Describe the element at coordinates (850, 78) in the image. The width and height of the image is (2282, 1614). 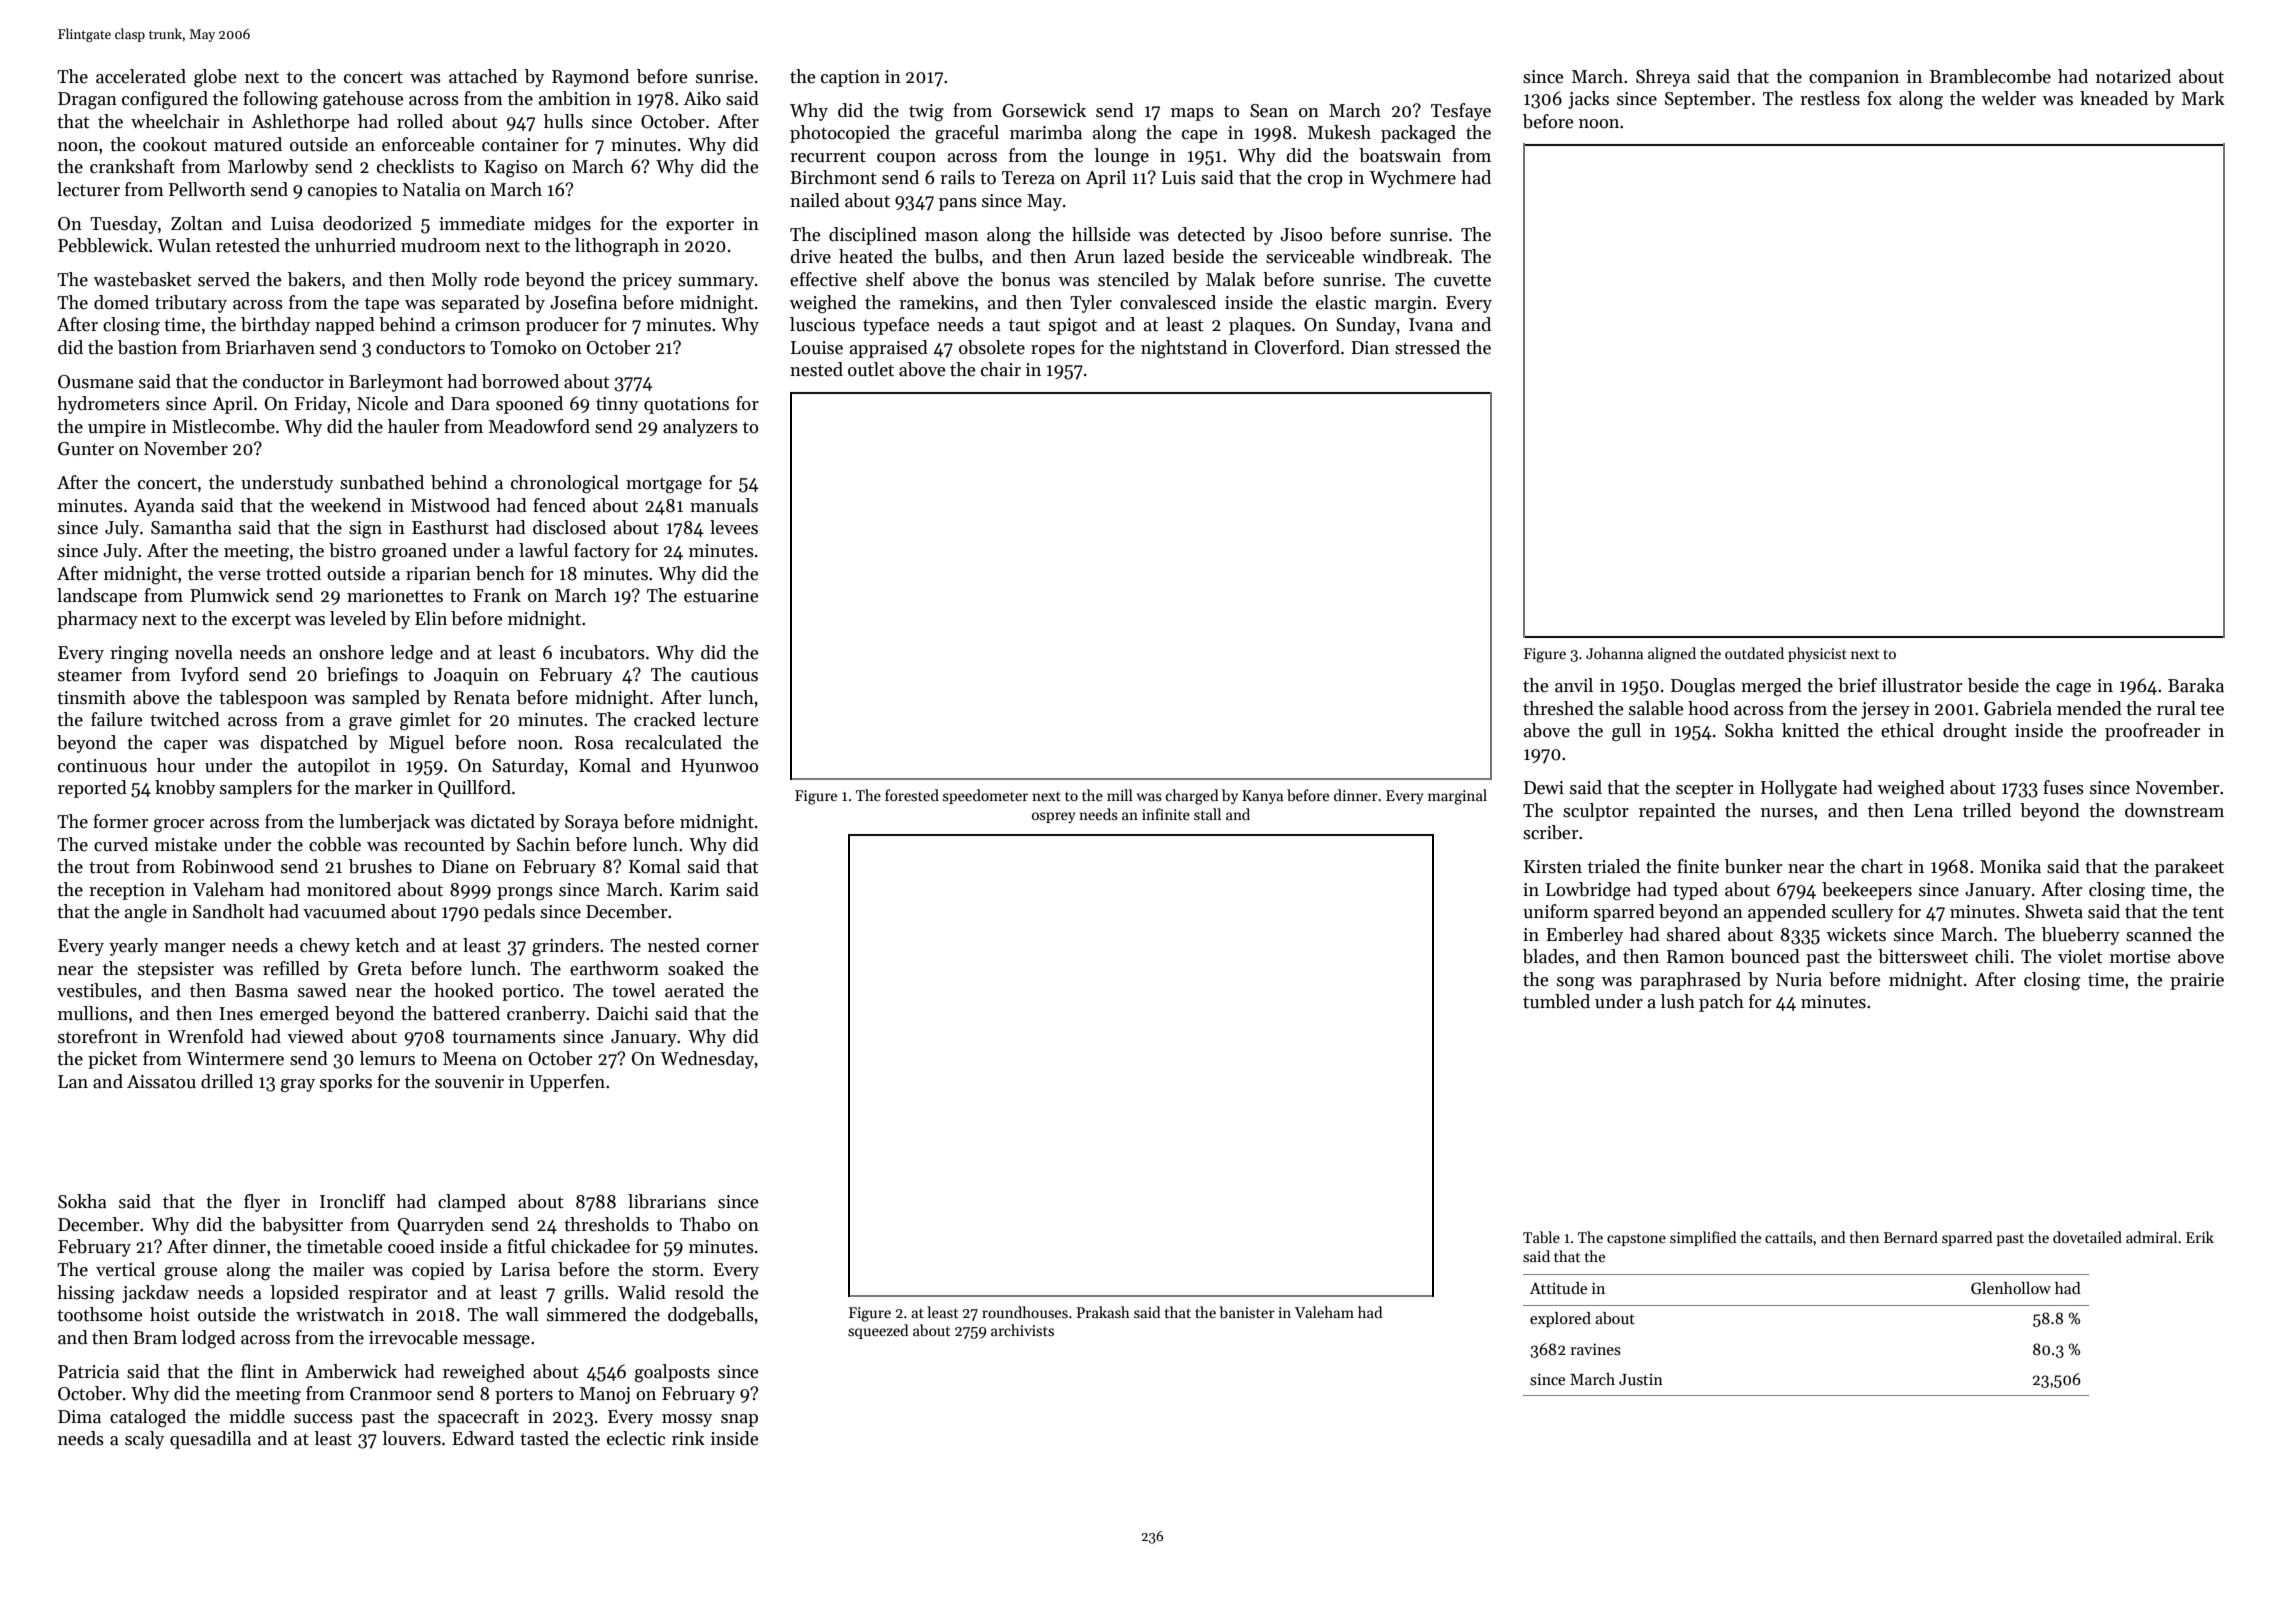
I see `caption` at that location.
